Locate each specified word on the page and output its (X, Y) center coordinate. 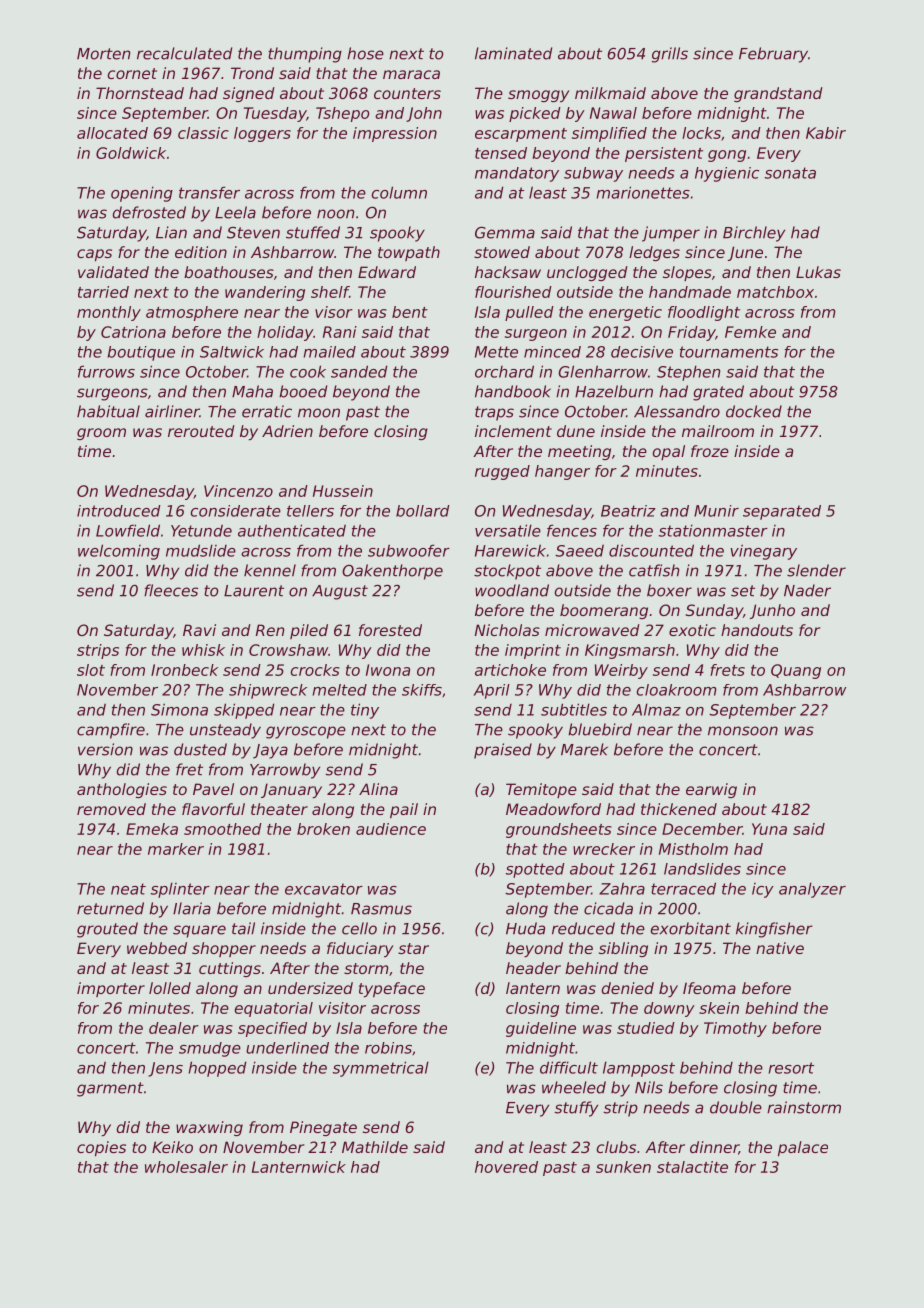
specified (272, 1029)
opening (142, 194)
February (773, 55)
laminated (513, 53)
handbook (513, 391)
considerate (236, 511)
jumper (671, 234)
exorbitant (691, 928)
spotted (535, 870)
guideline (541, 1029)
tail (243, 928)
